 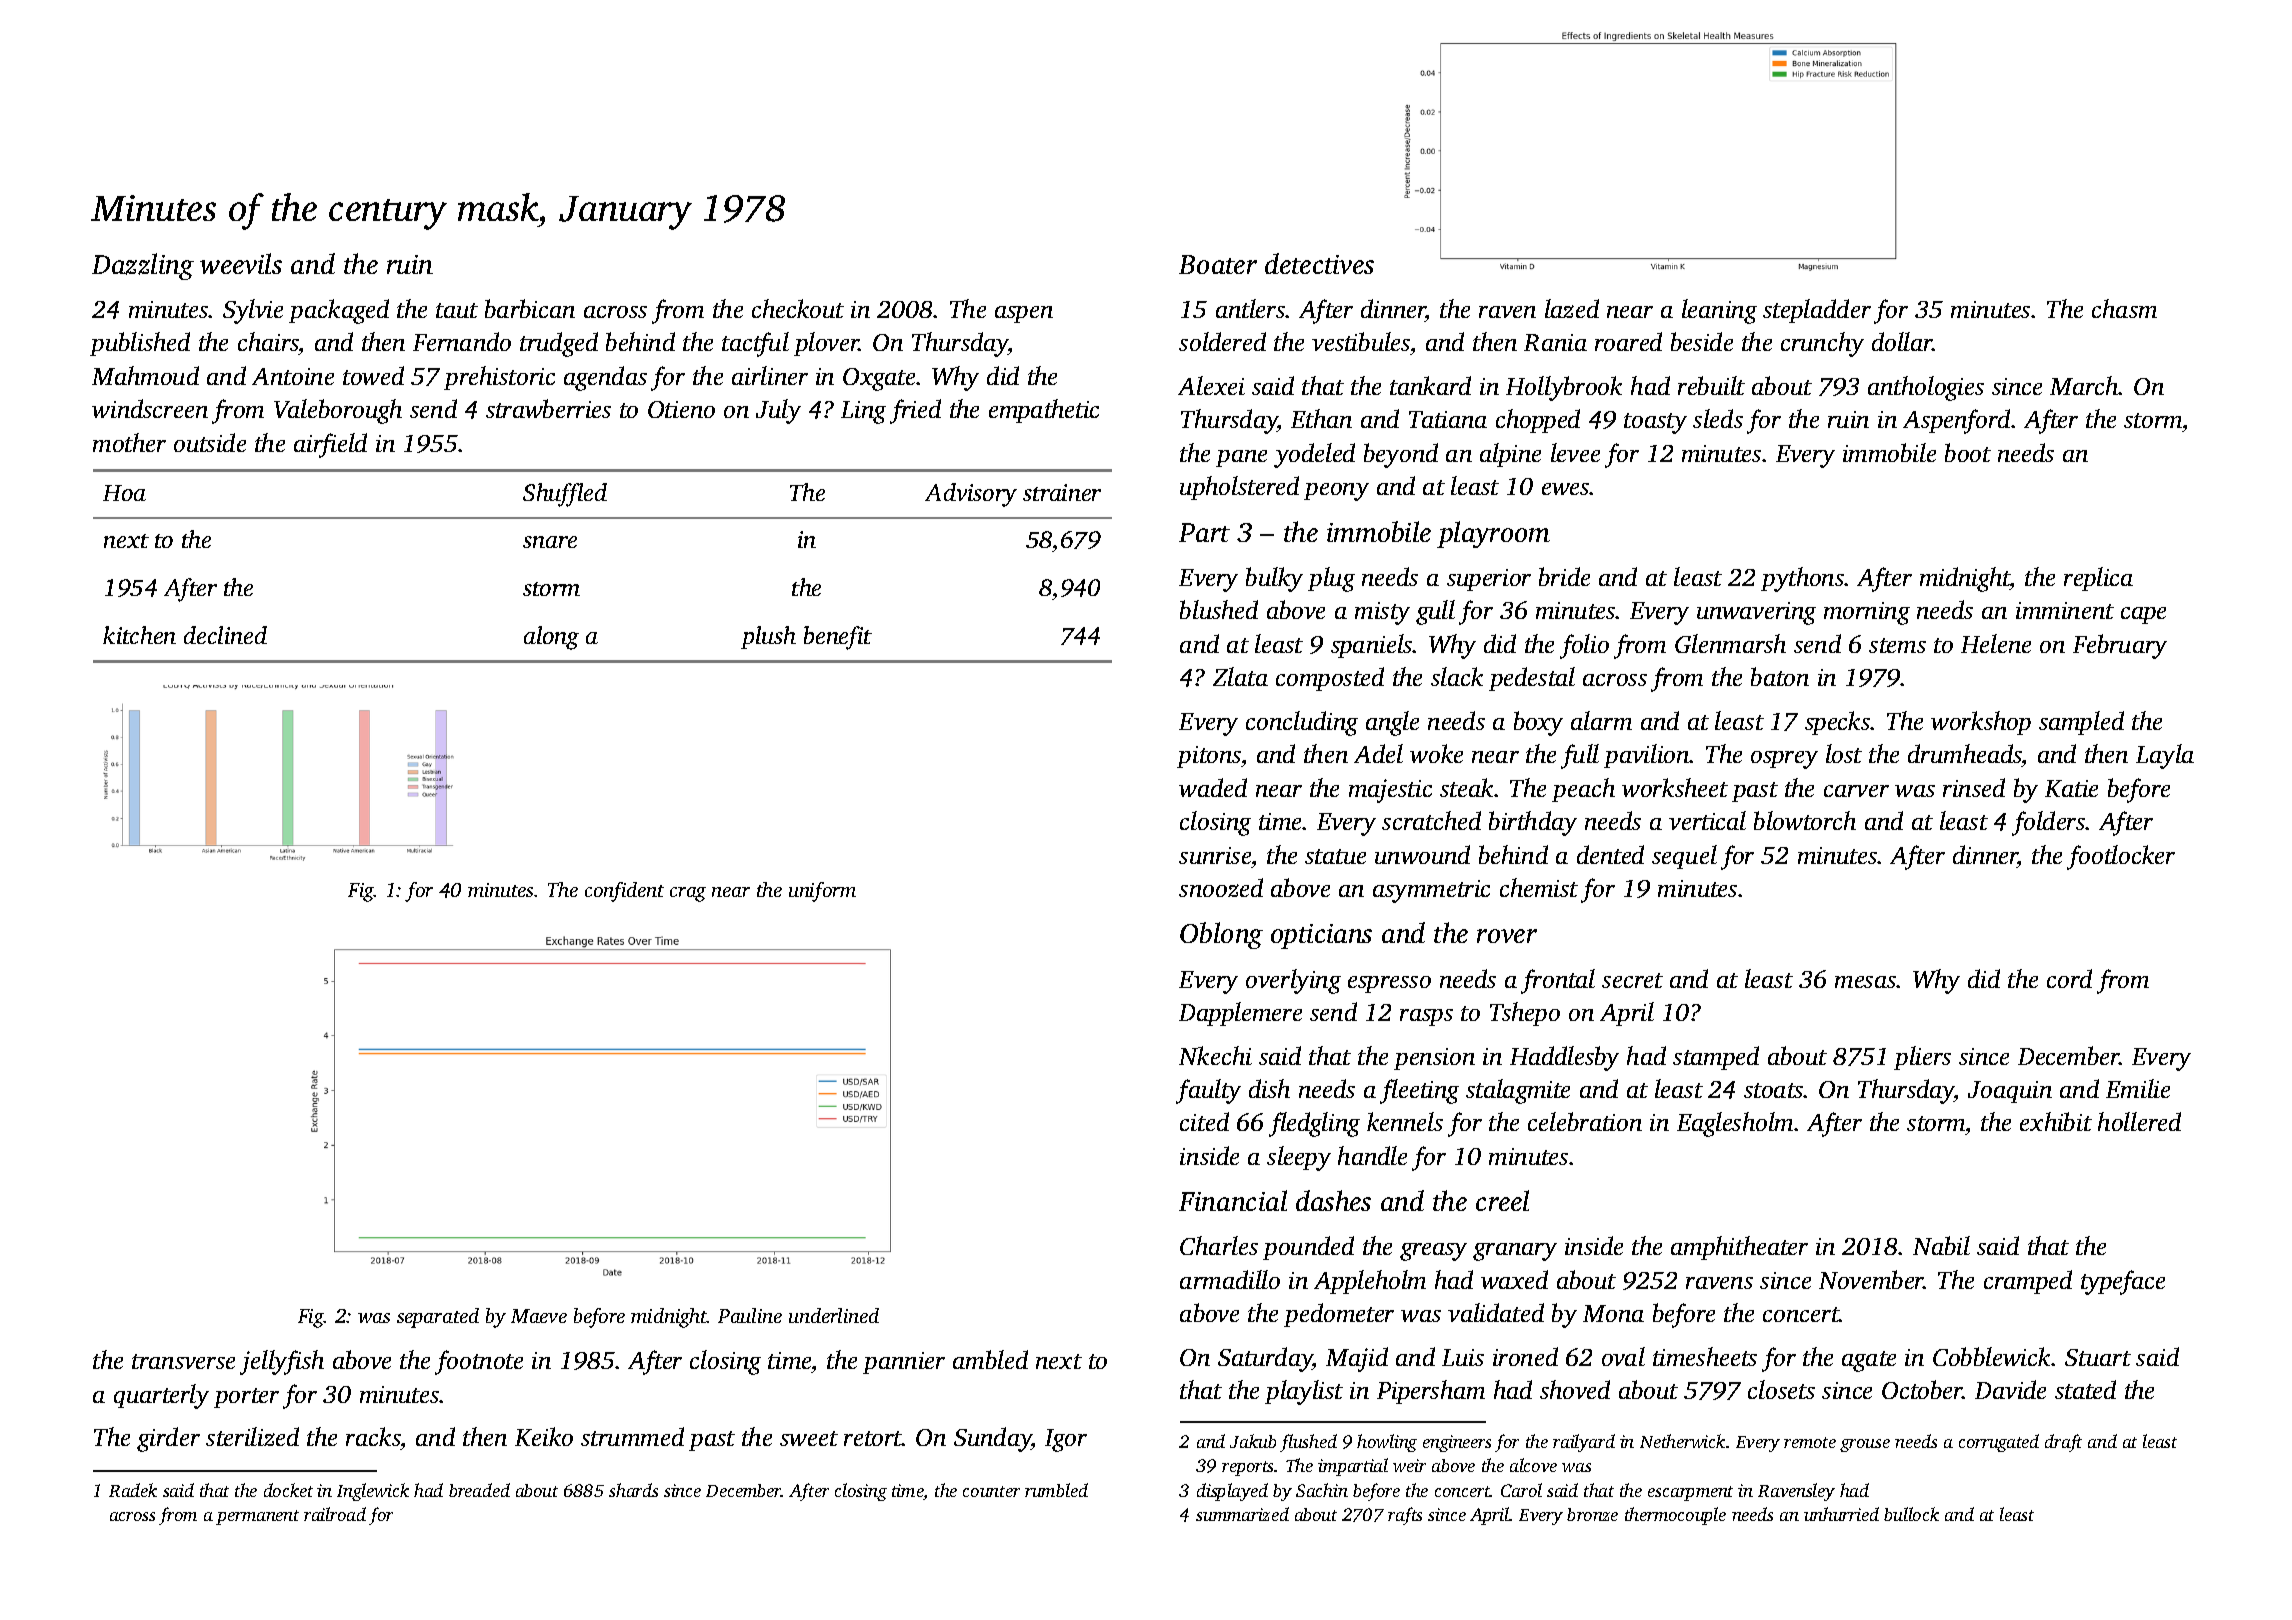 I want to click on quarterly, so click(x=161, y=1396).
